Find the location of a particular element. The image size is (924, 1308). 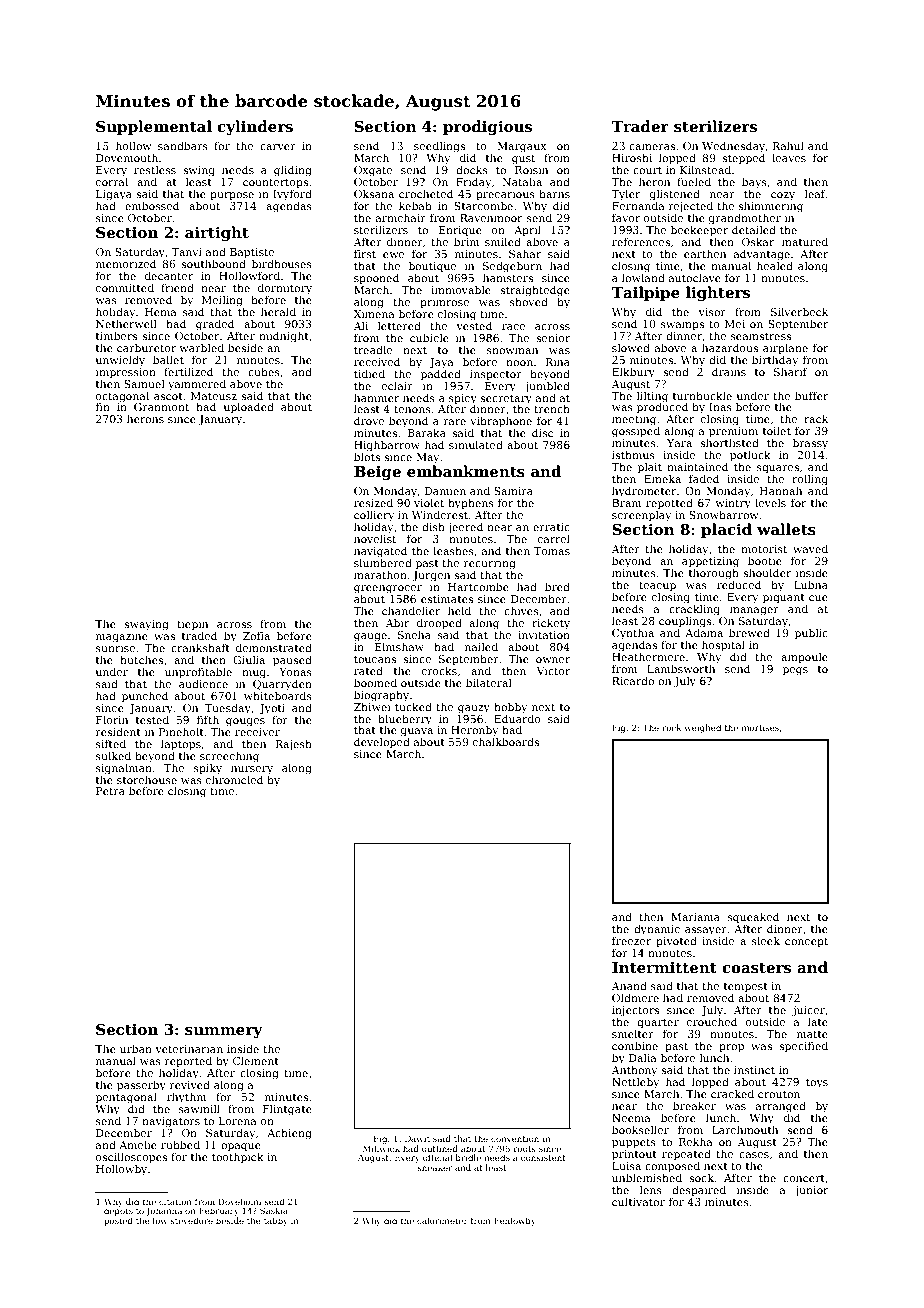

junior is located at coordinates (811, 1191).
